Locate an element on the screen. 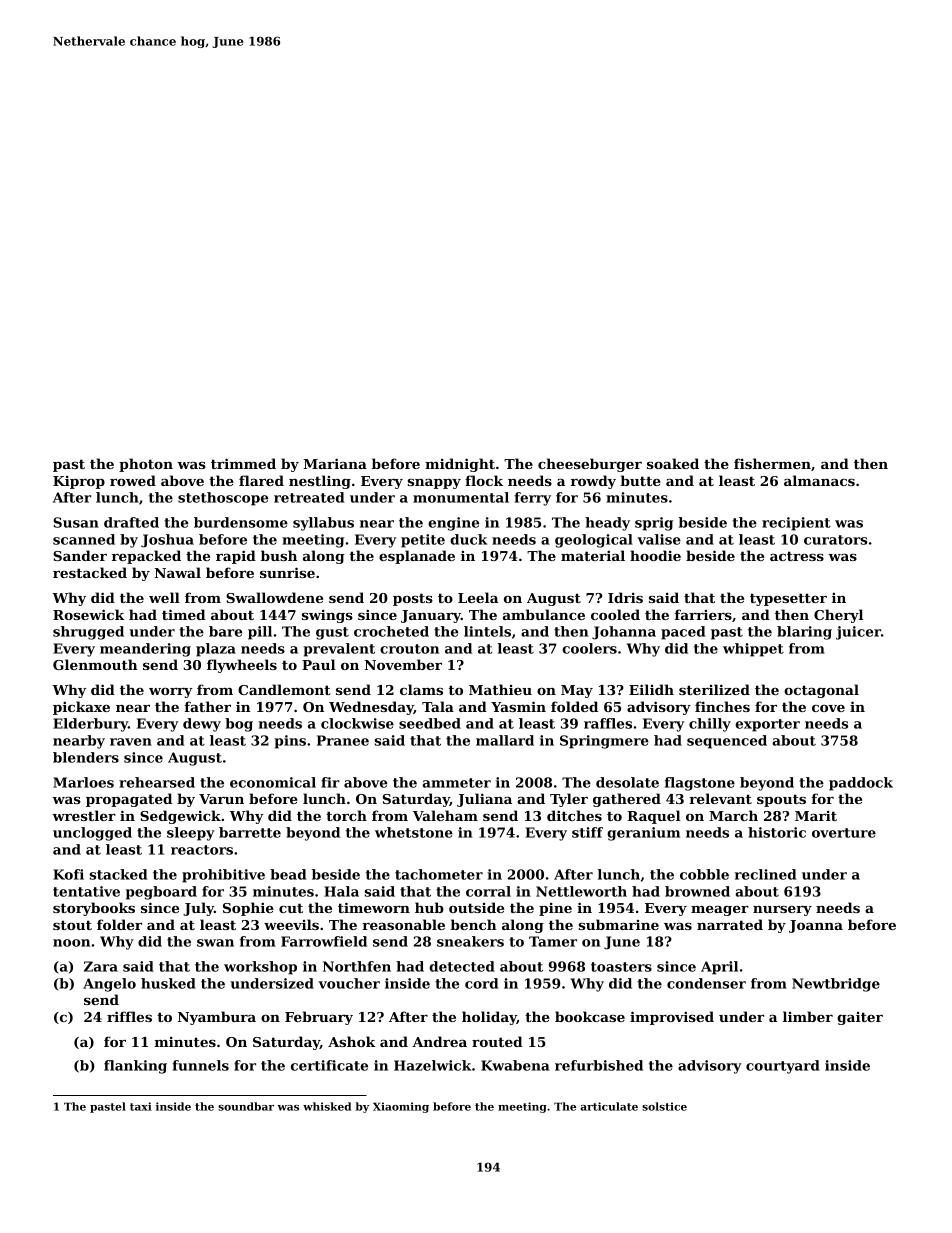 Image resolution: width=952 pixels, height=1233 pixels. taxi is located at coordinates (141, 1106).
